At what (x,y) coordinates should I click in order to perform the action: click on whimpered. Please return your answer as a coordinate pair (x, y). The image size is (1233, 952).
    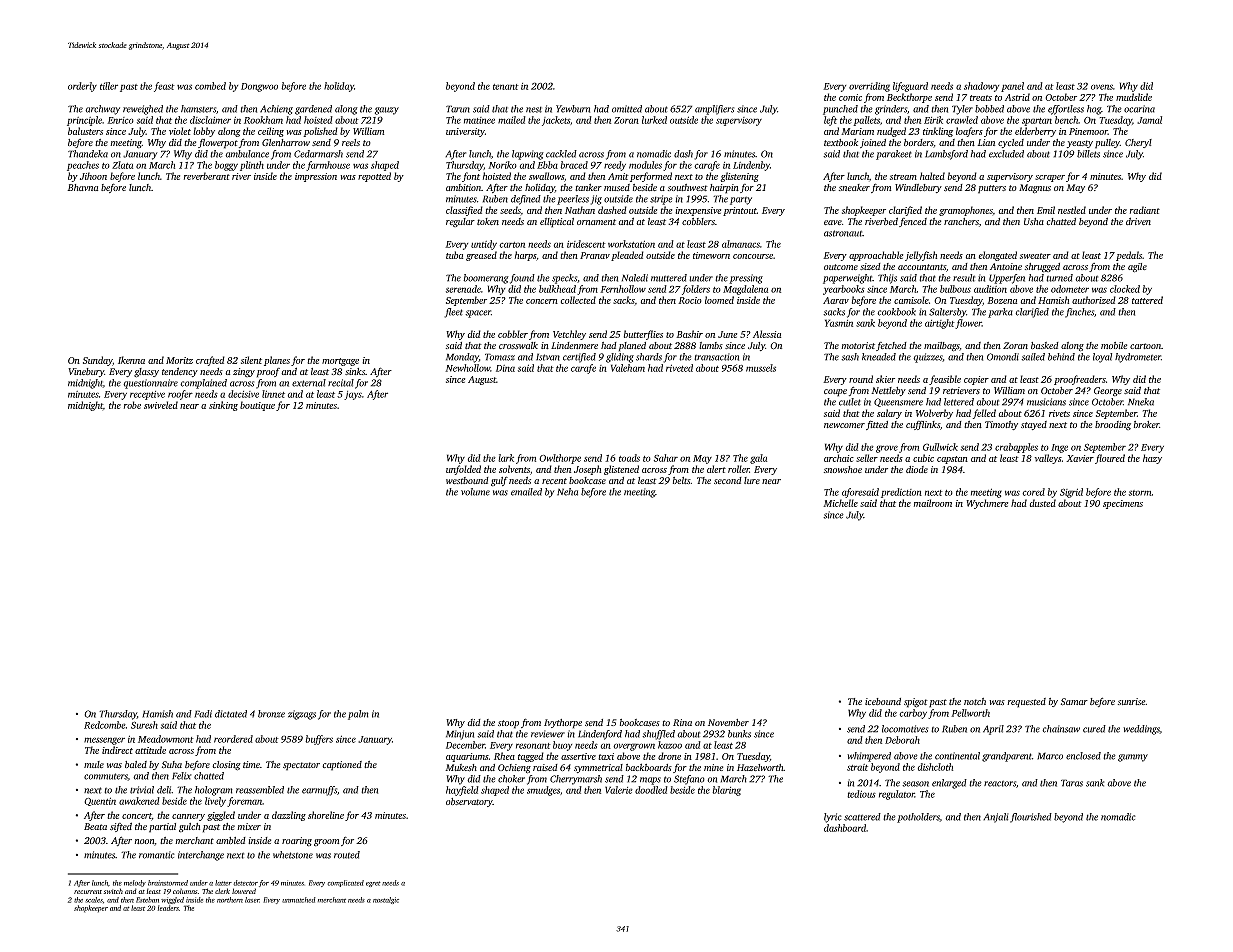
    Looking at the image, I should click on (869, 757).
